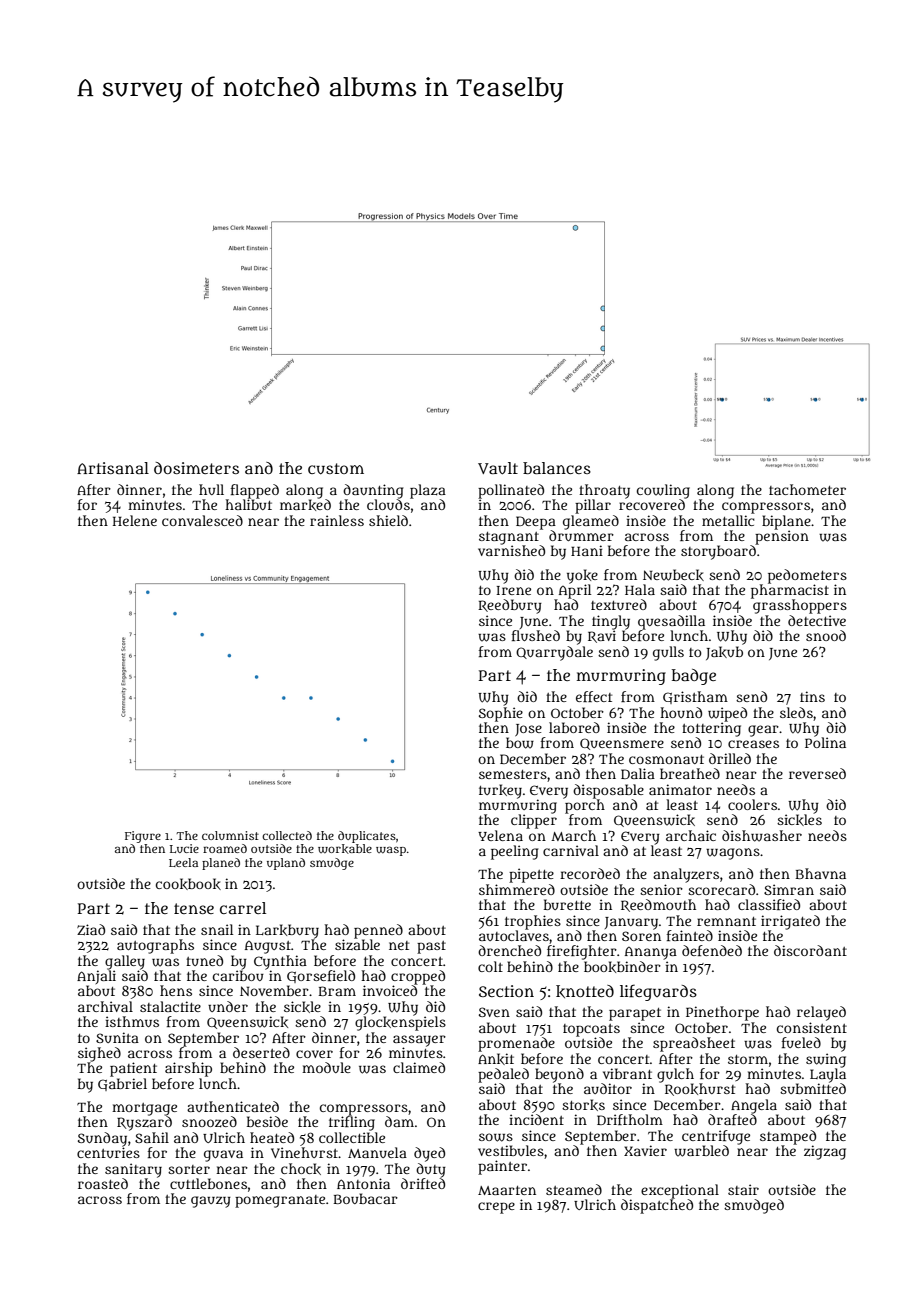  What do you see at coordinates (400, 1023) in the document?
I see `glockenspiels` at bounding box center [400, 1023].
